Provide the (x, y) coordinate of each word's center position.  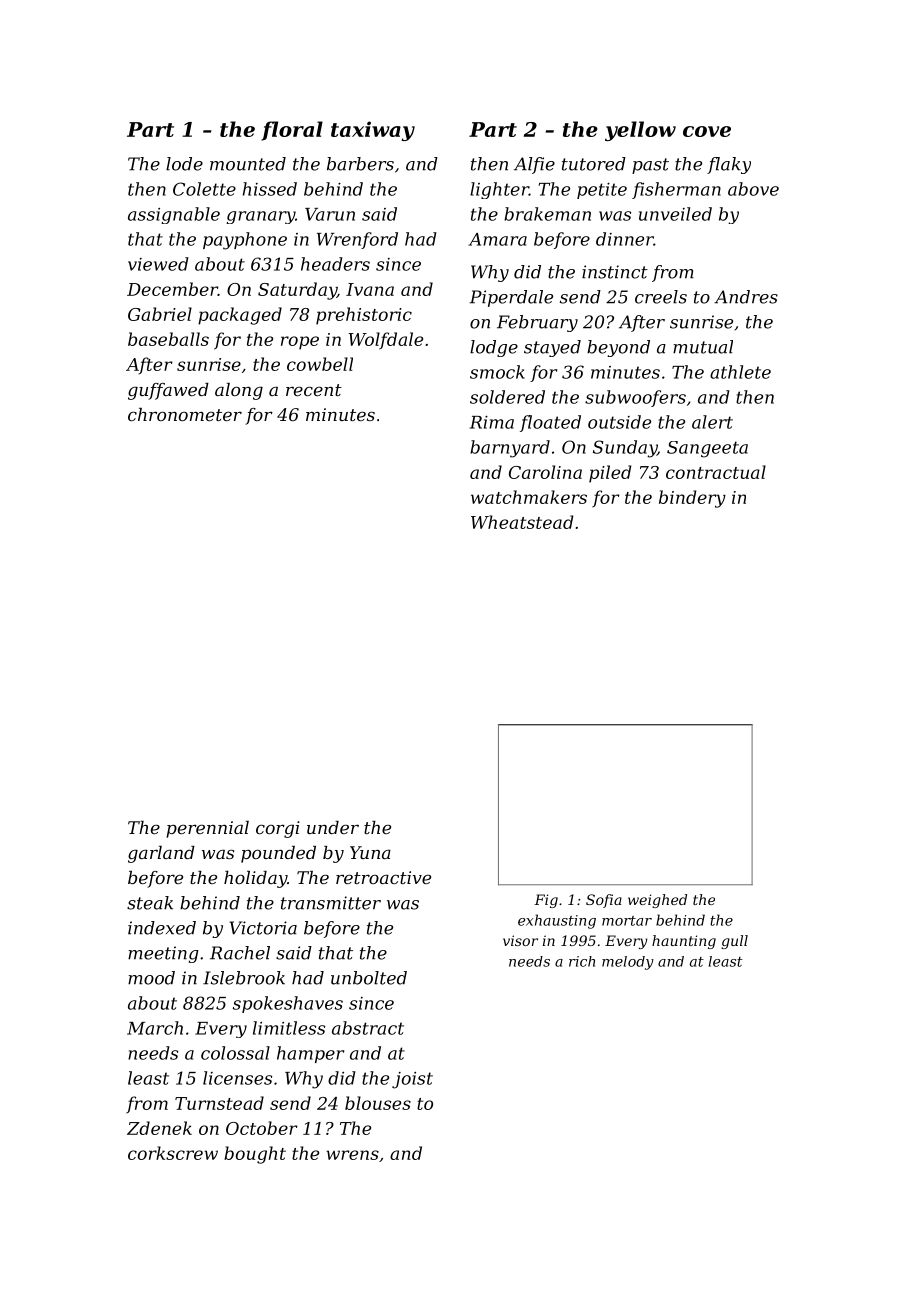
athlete (740, 372)
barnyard (510, 449)
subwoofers (635, 398)
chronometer (185, 414)
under (333, 827)
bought (255, 1155)
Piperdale (511, 298)
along (239, 391)
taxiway (373, 131)
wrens (352, 1155)
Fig (546, 901)
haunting (684, 942)
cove (707, 131)
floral (292, 131)
